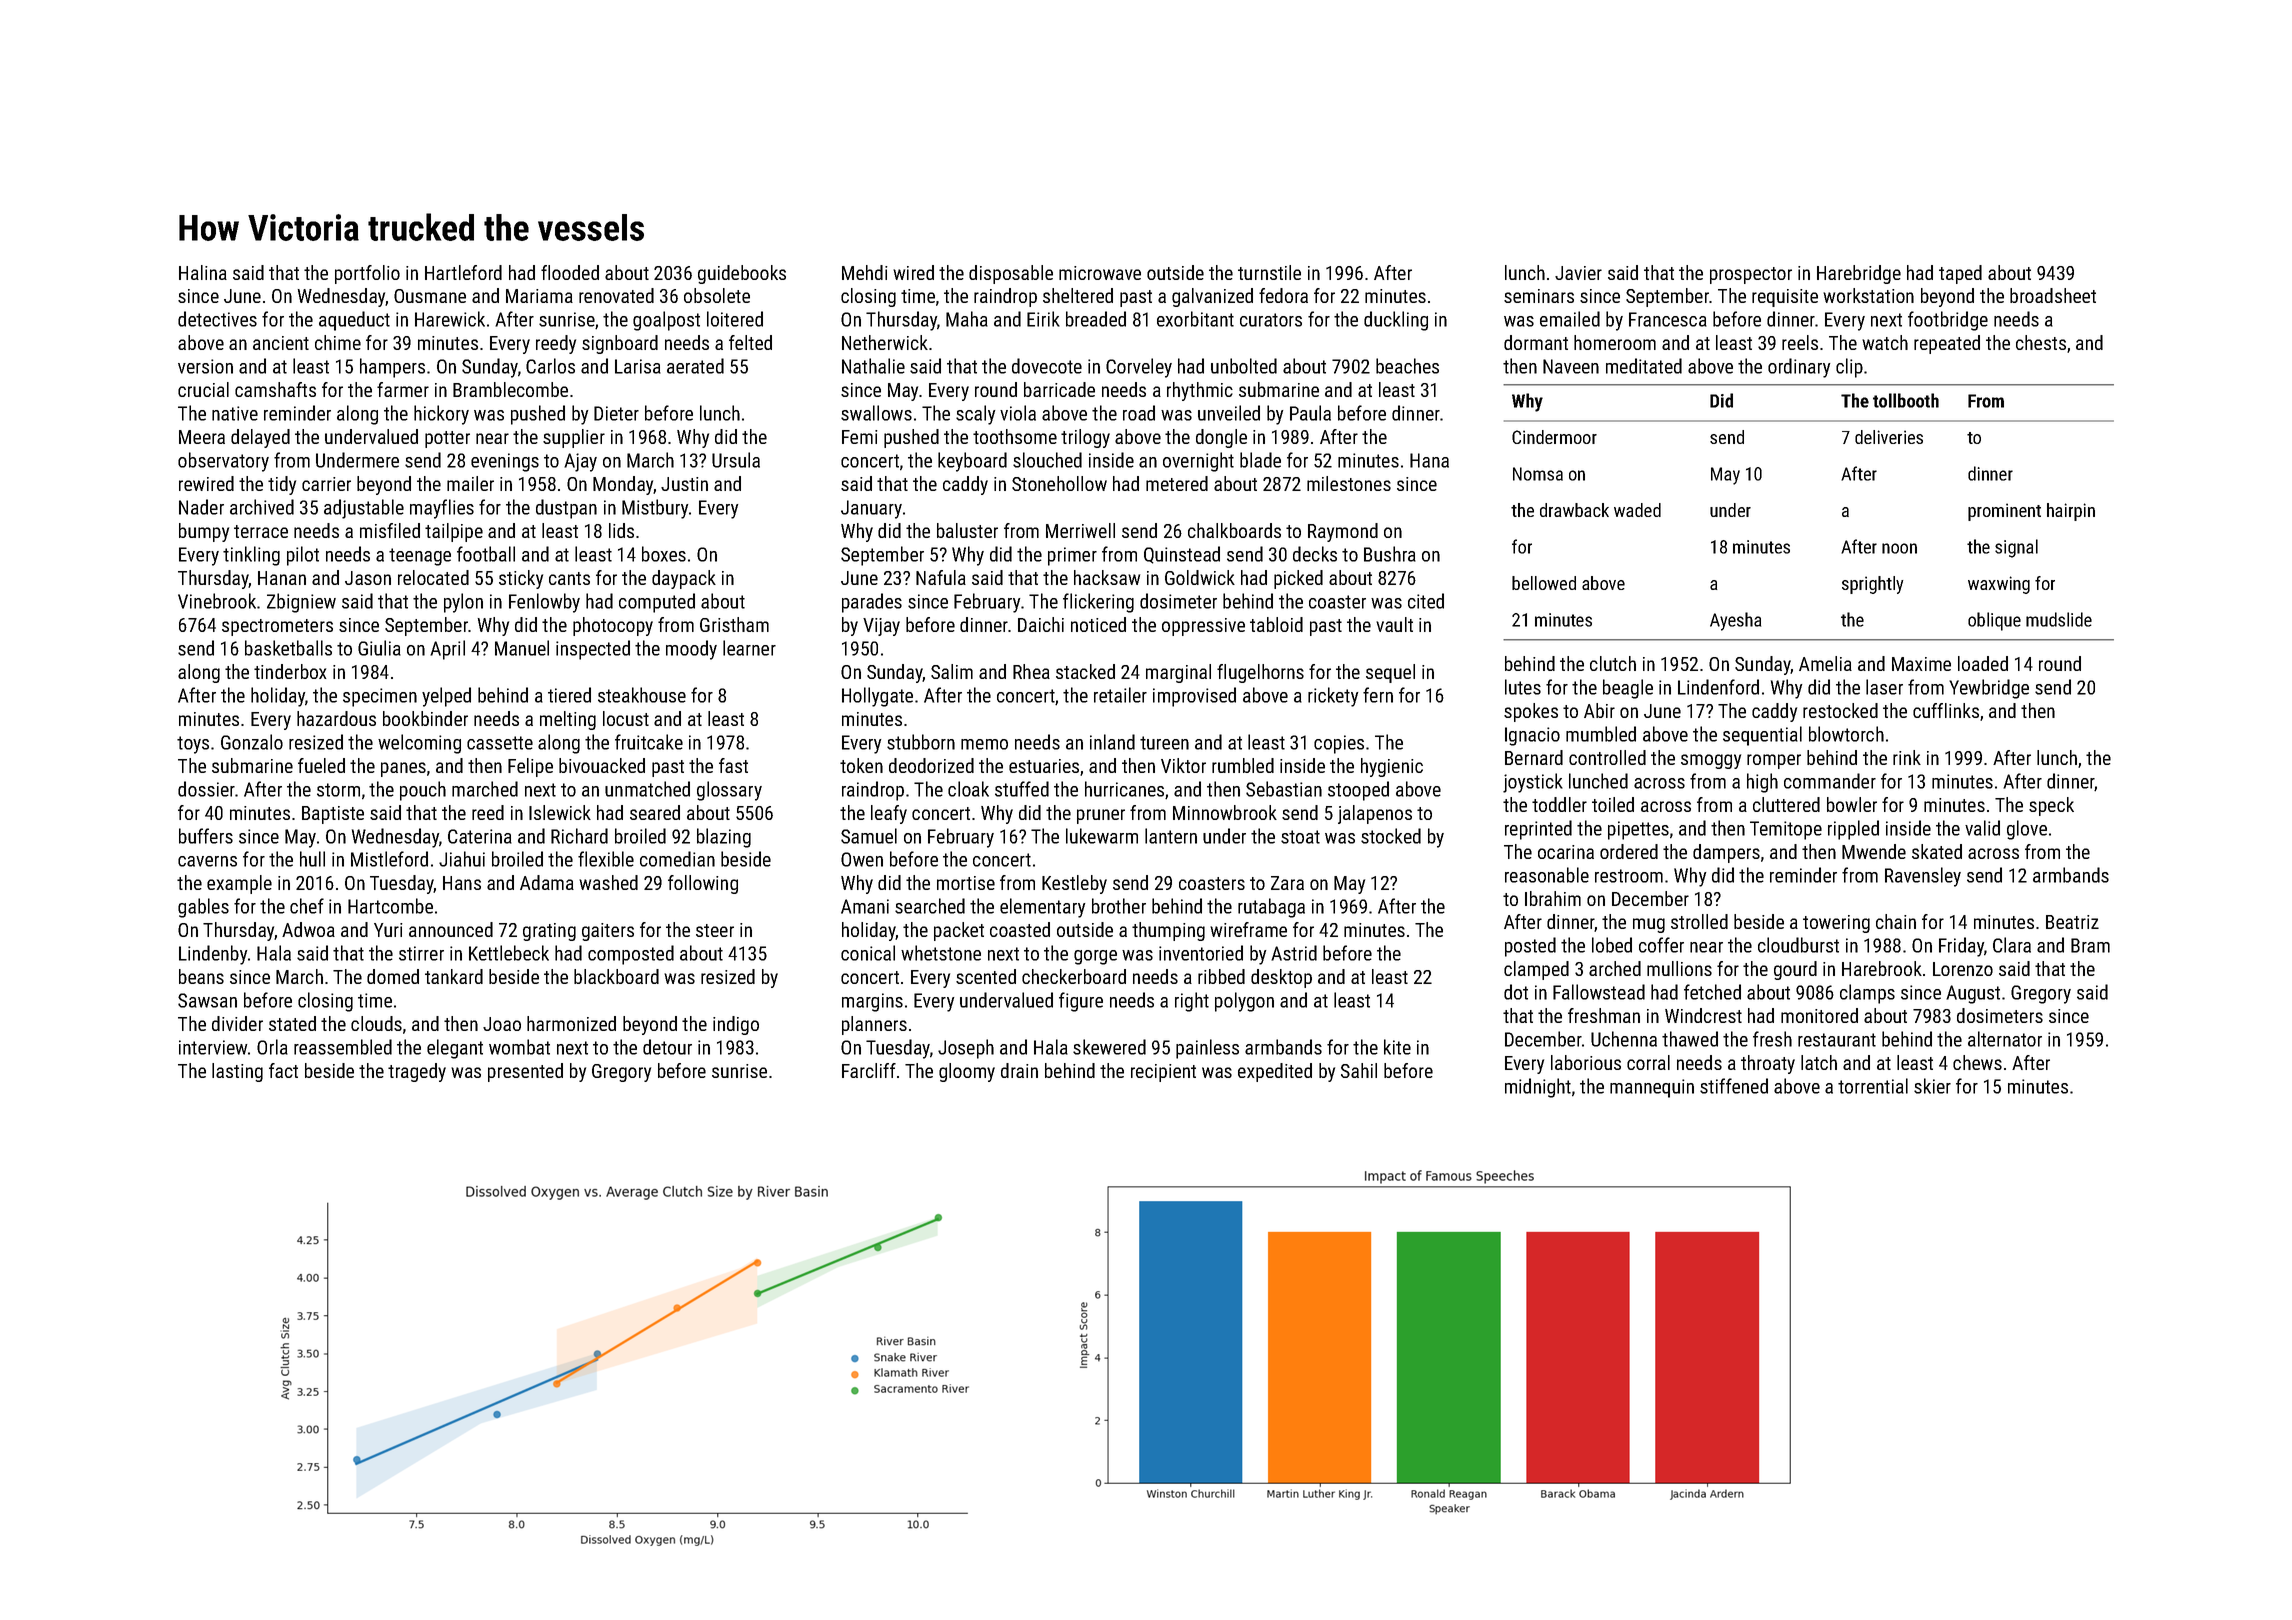 The image size is (2292, 1620). Describe the element at coordinates (1081, 1002) in the screenshot. I see `figure` at that location.
